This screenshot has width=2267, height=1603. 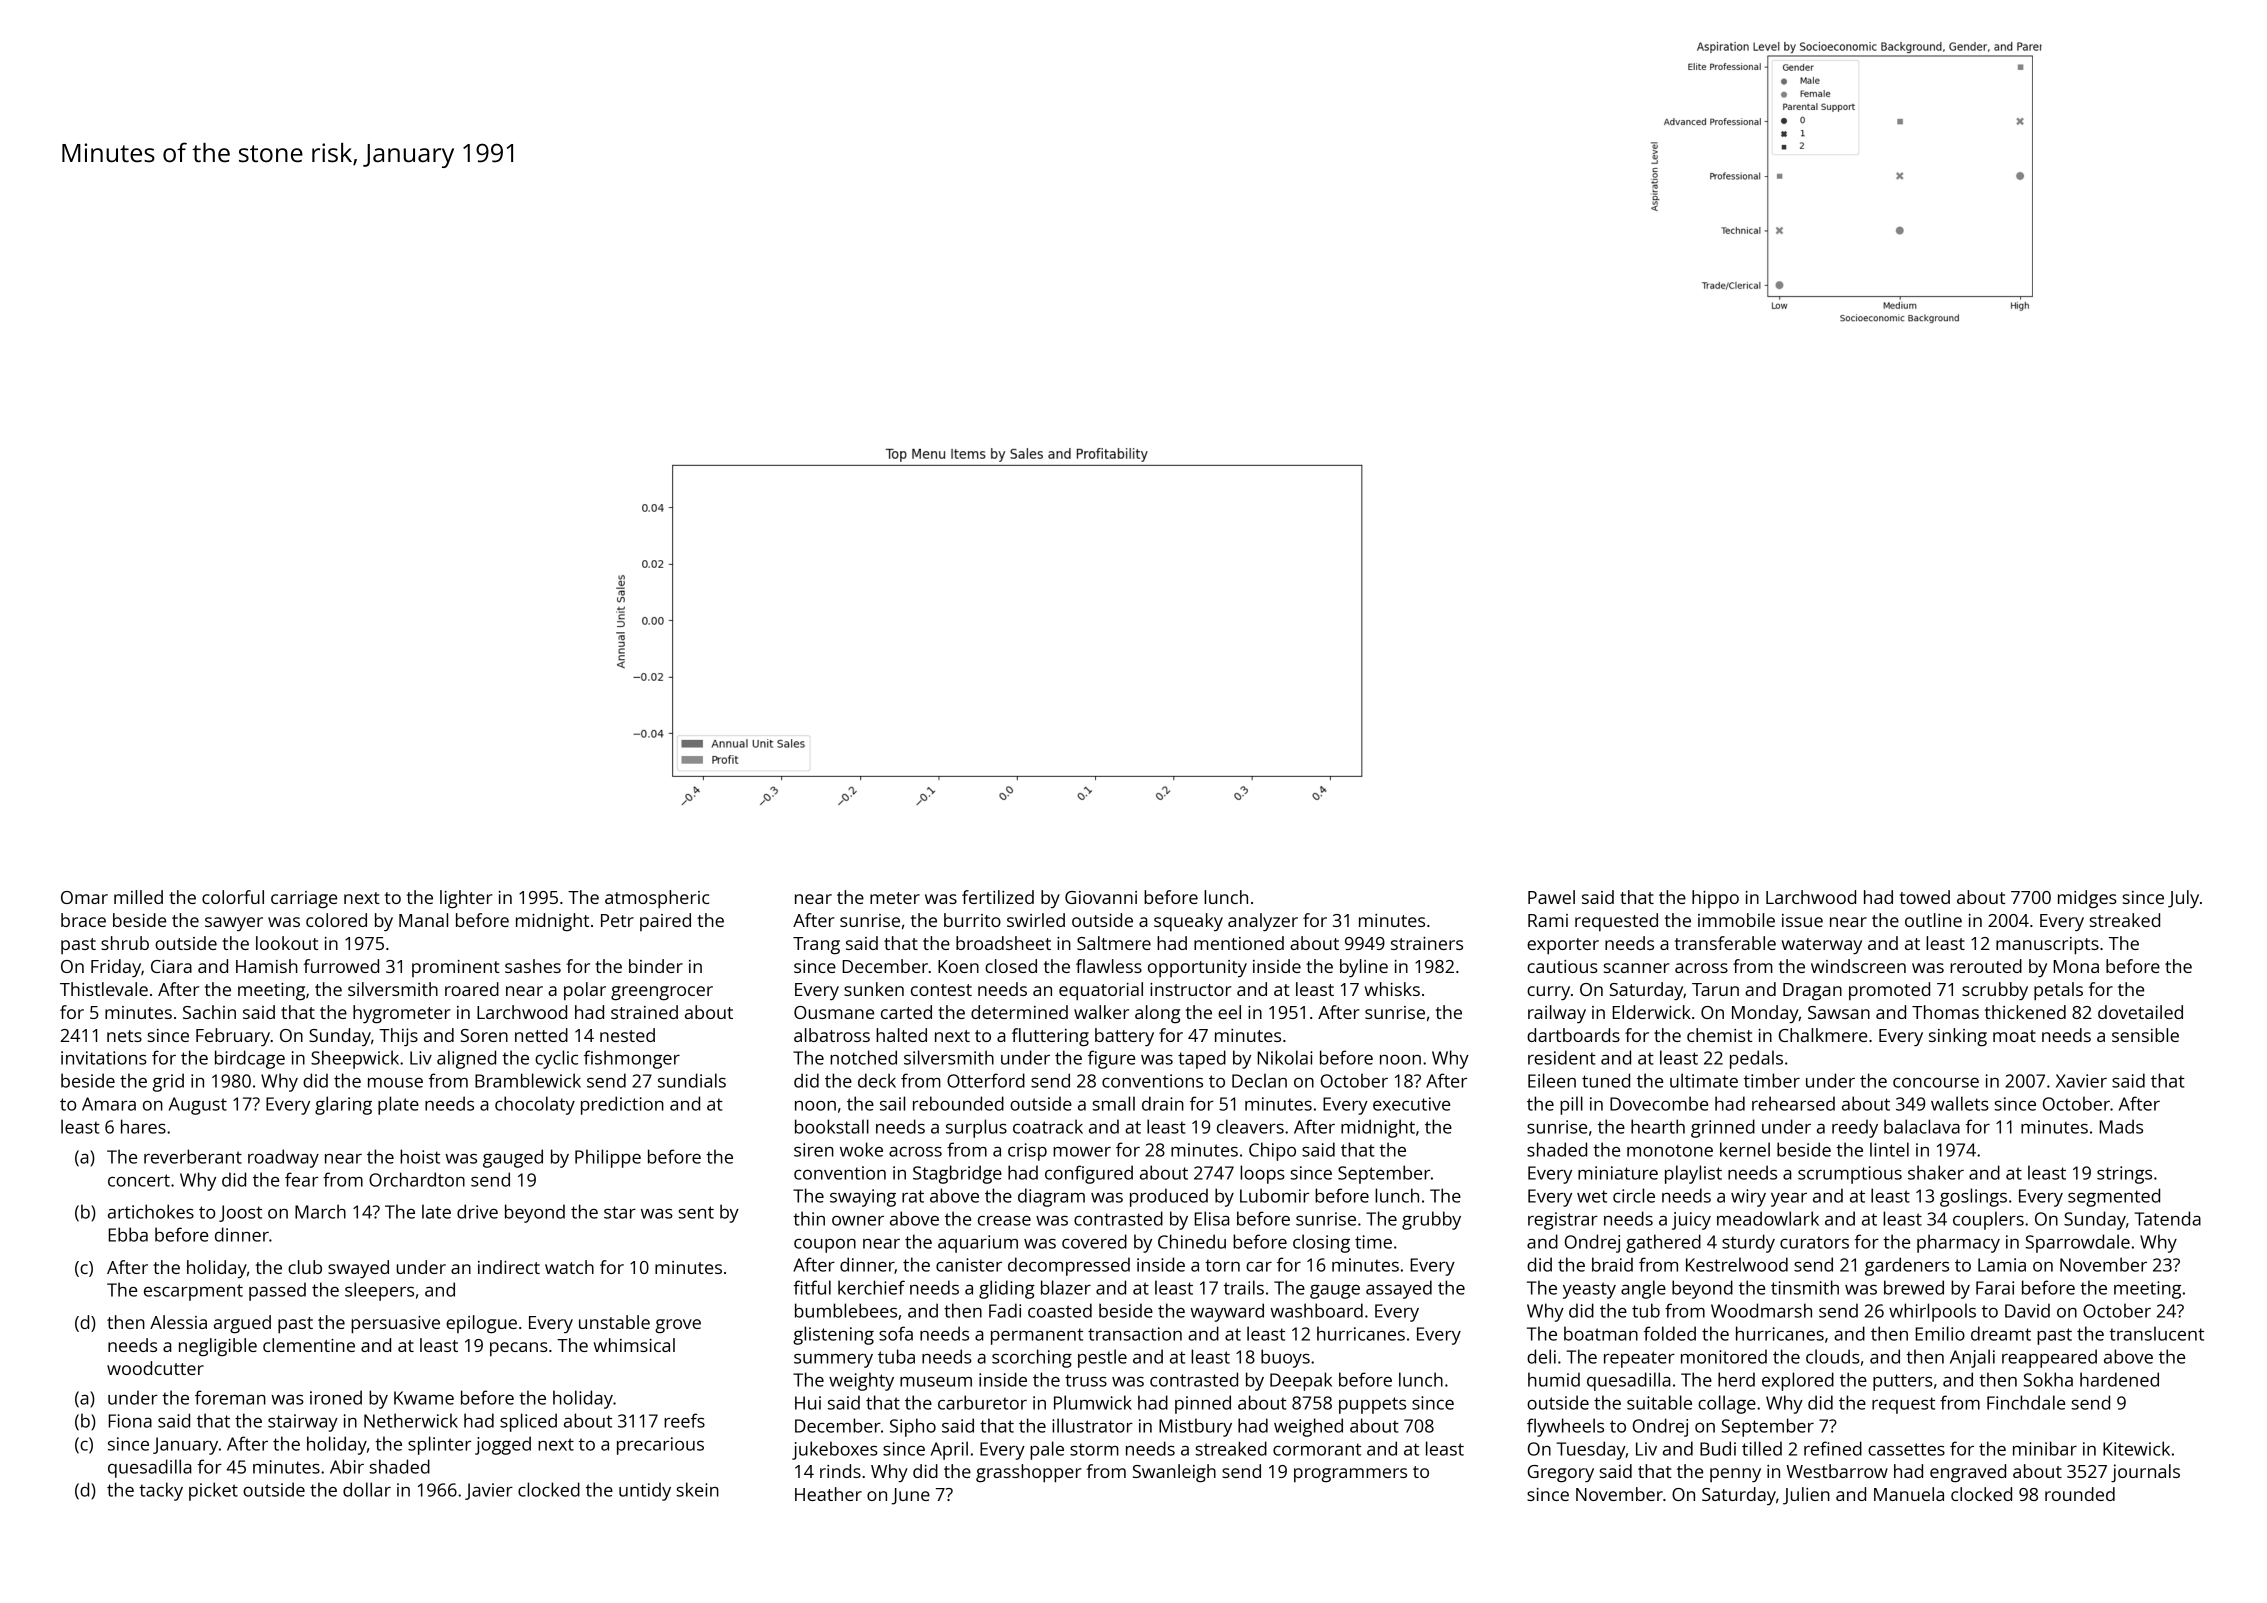 What do you see at coordinates (1093, 1402) in the screenshot?
I see `Plumwick` at bounding box center [1093, 1402].
